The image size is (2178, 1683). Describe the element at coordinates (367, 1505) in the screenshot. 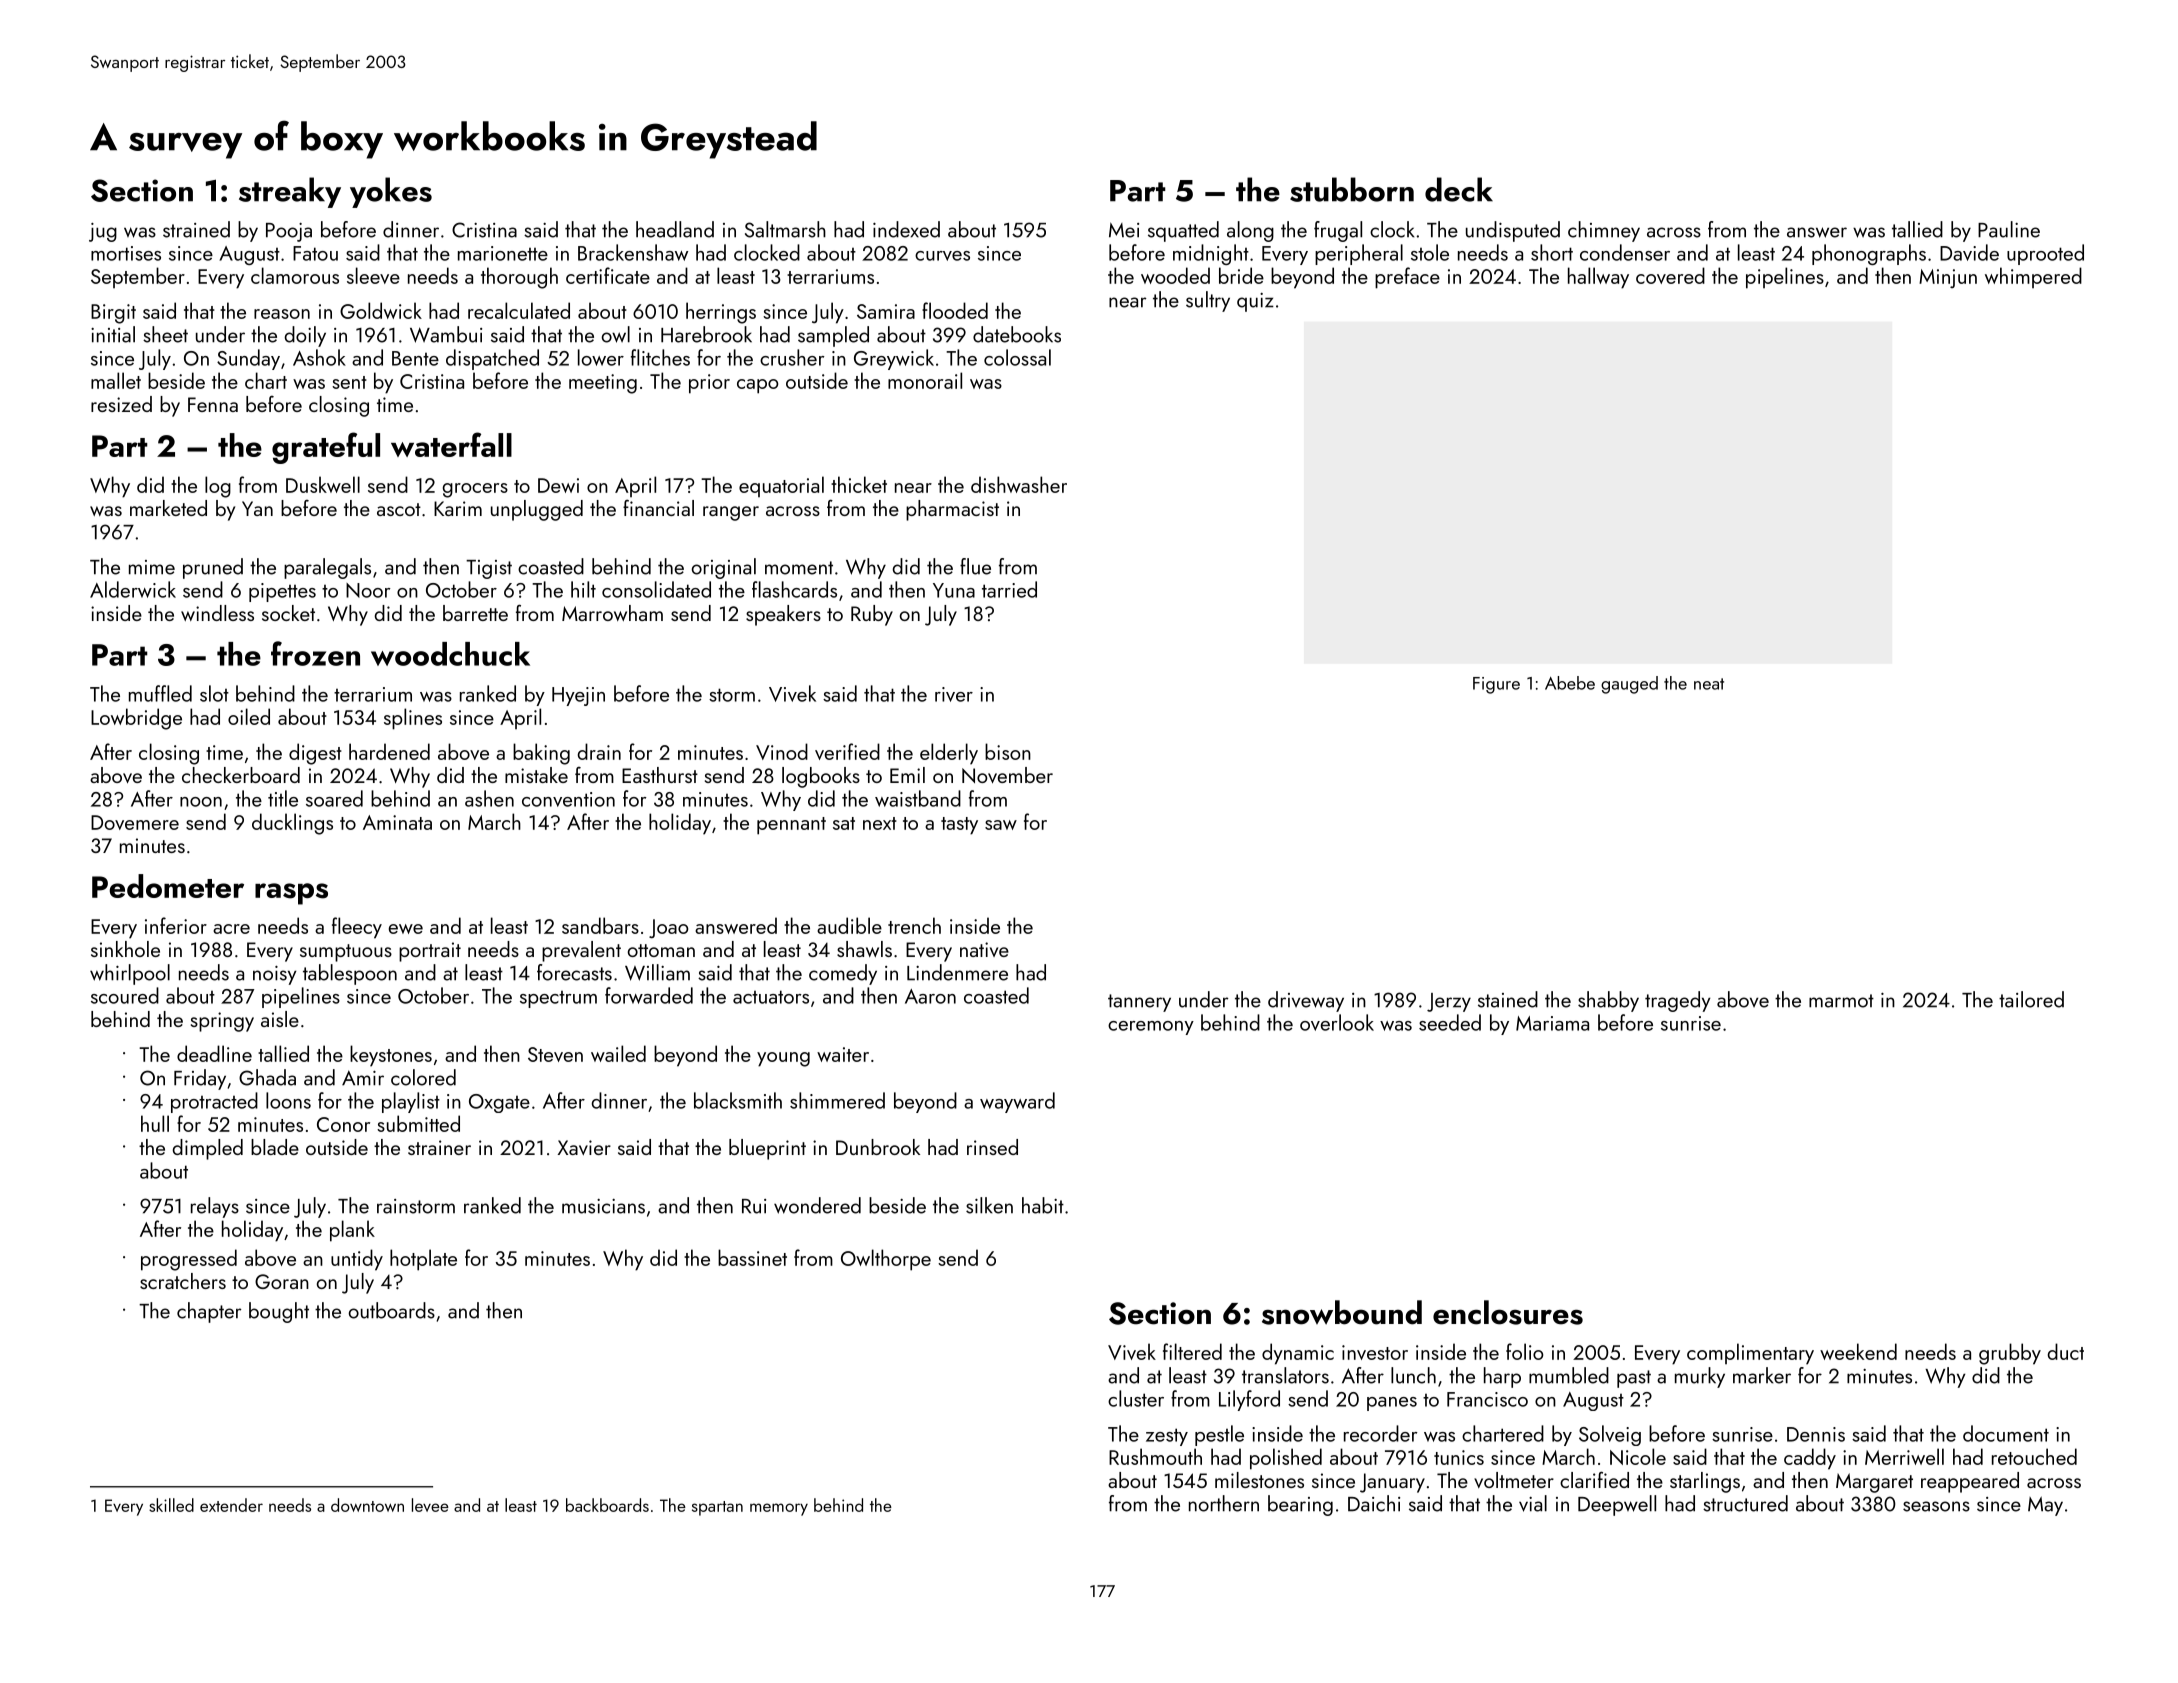

I see `downtown` at that location.
